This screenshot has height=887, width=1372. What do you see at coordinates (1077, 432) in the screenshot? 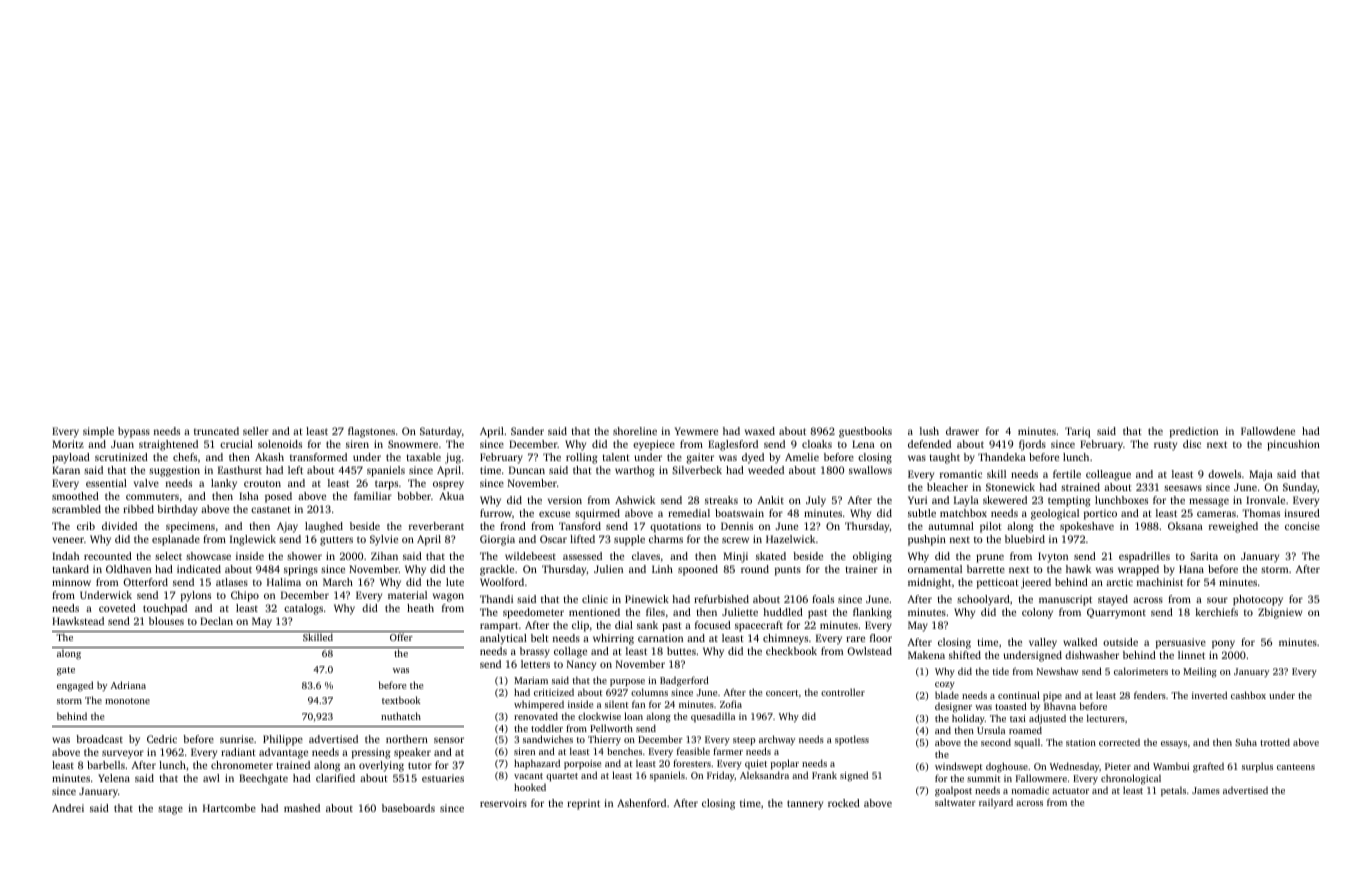
I see `Tariq` at bounding box center [1077, 432].
